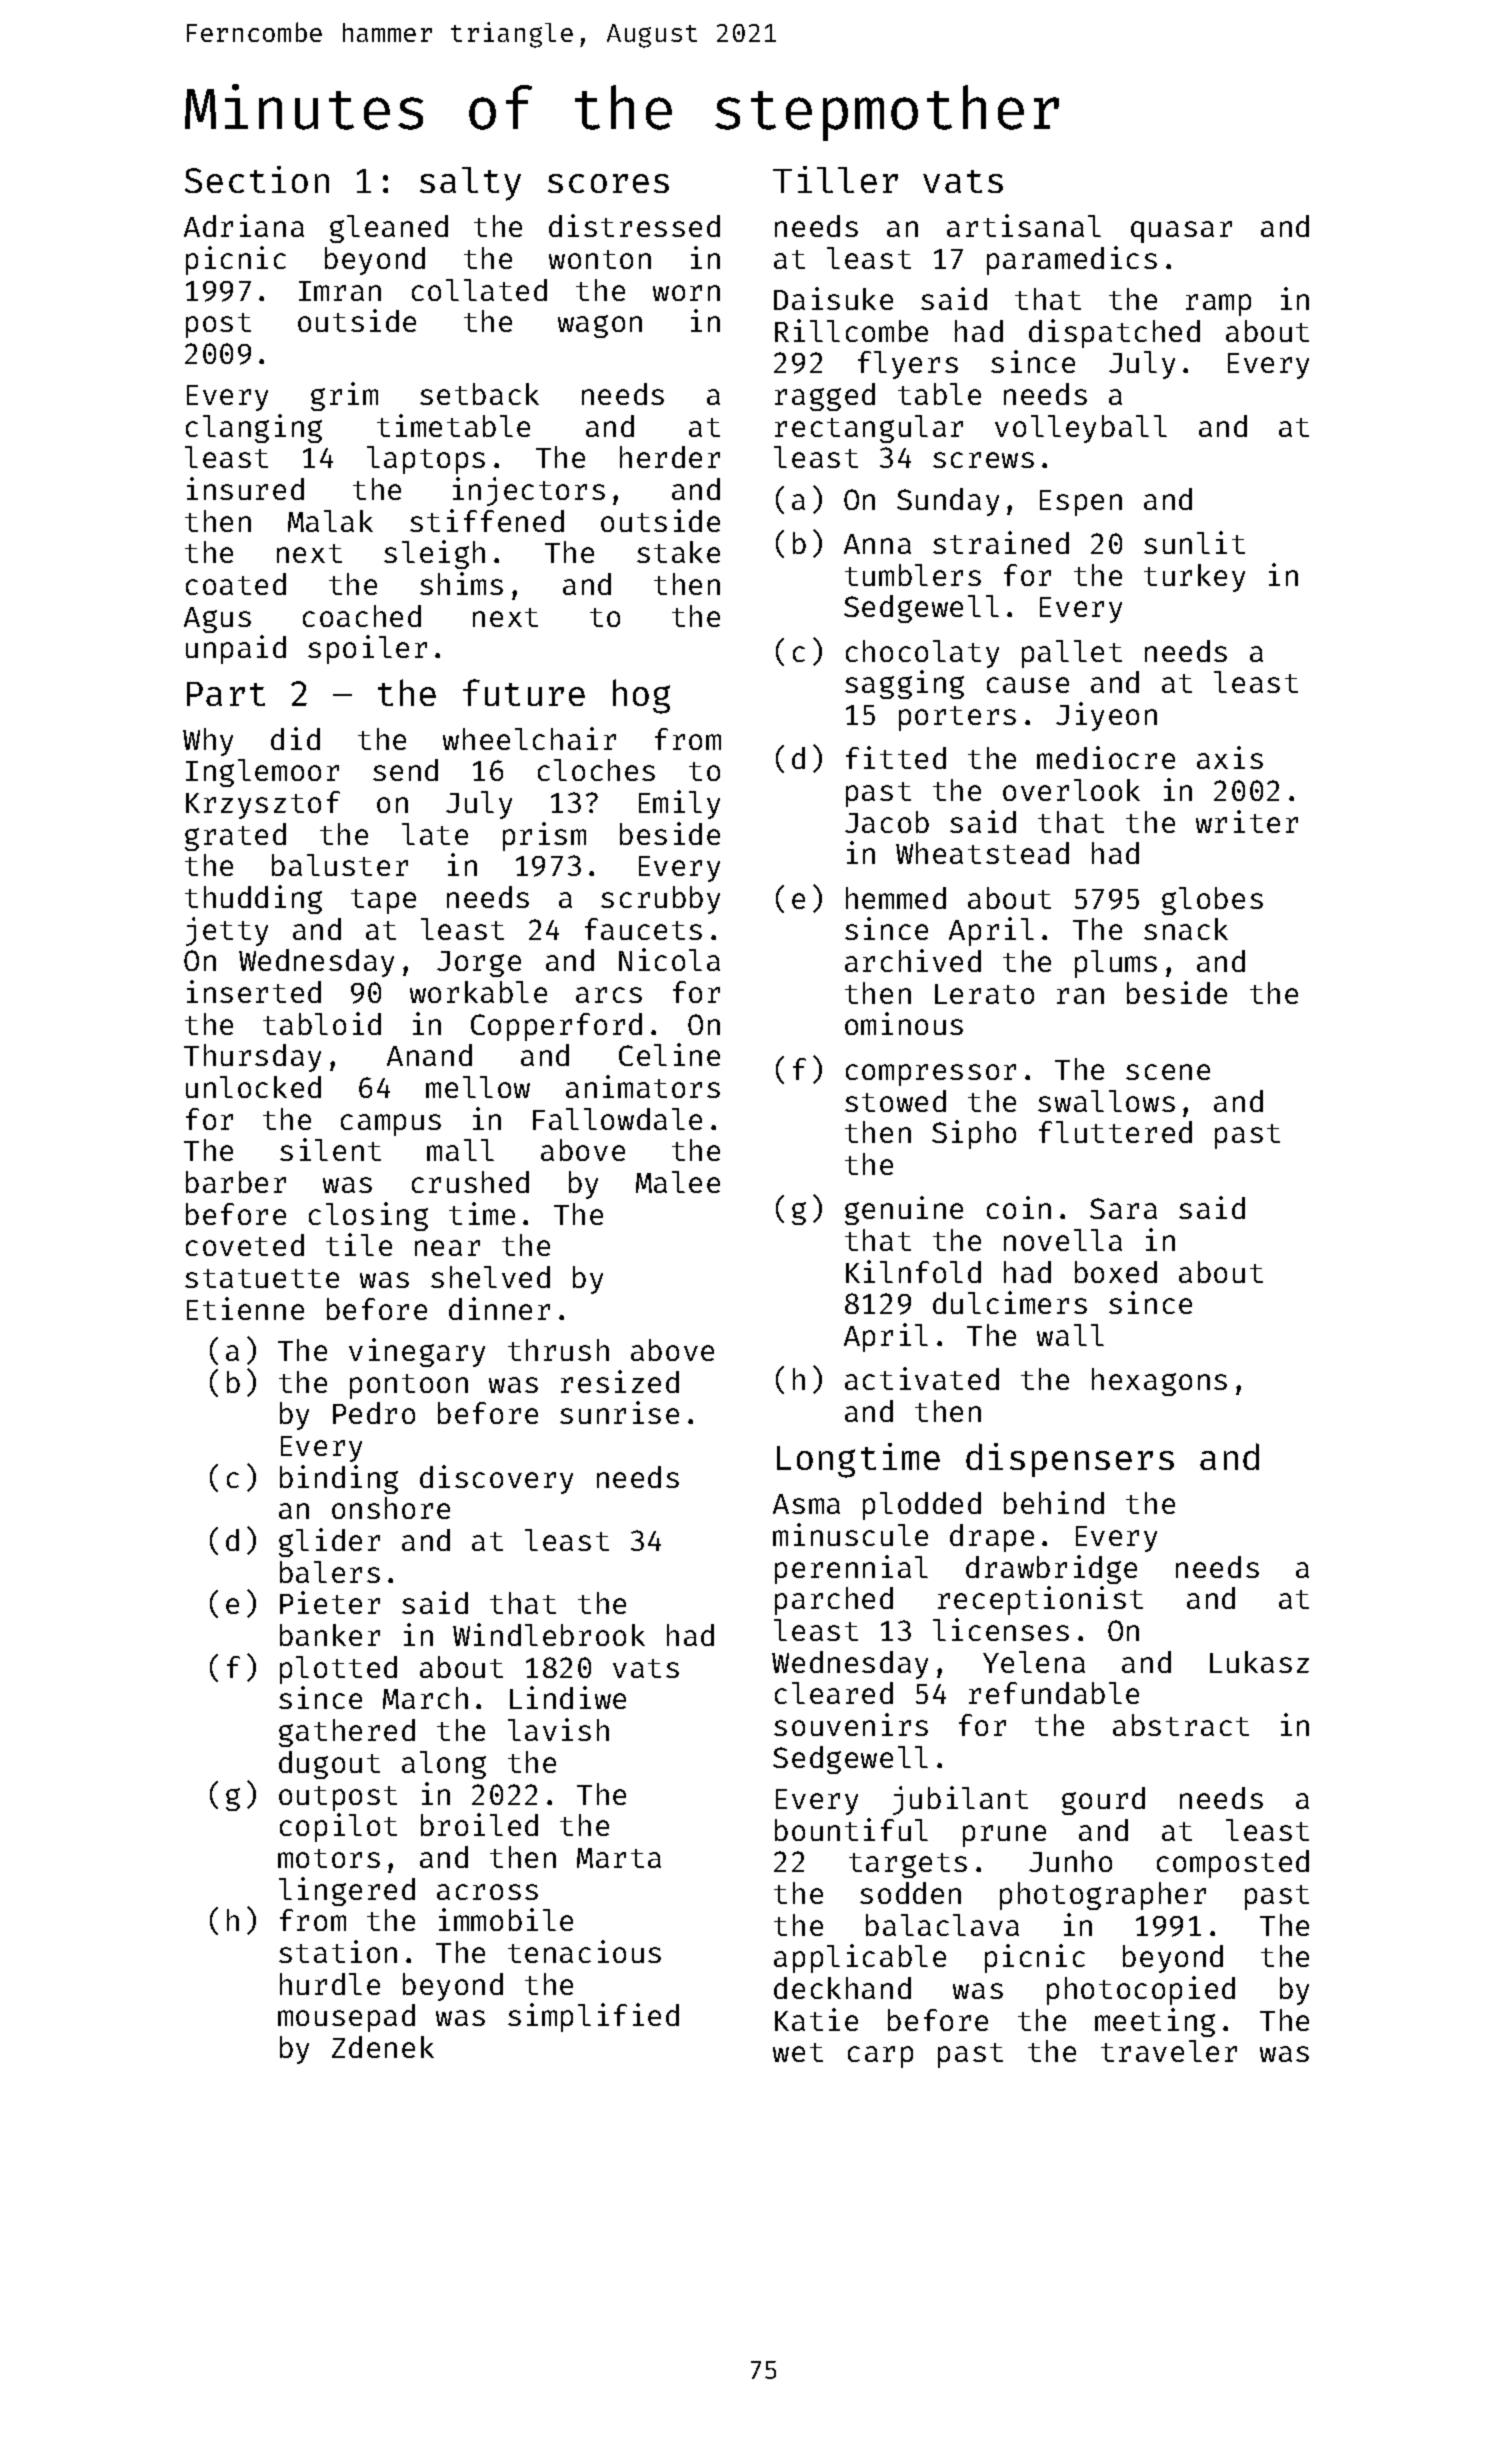 Image resolution: width=1496 pixels, height=2464 pixels. Describe the element at coordinates (330, 1635) in the page. I see `banker` at that location.
